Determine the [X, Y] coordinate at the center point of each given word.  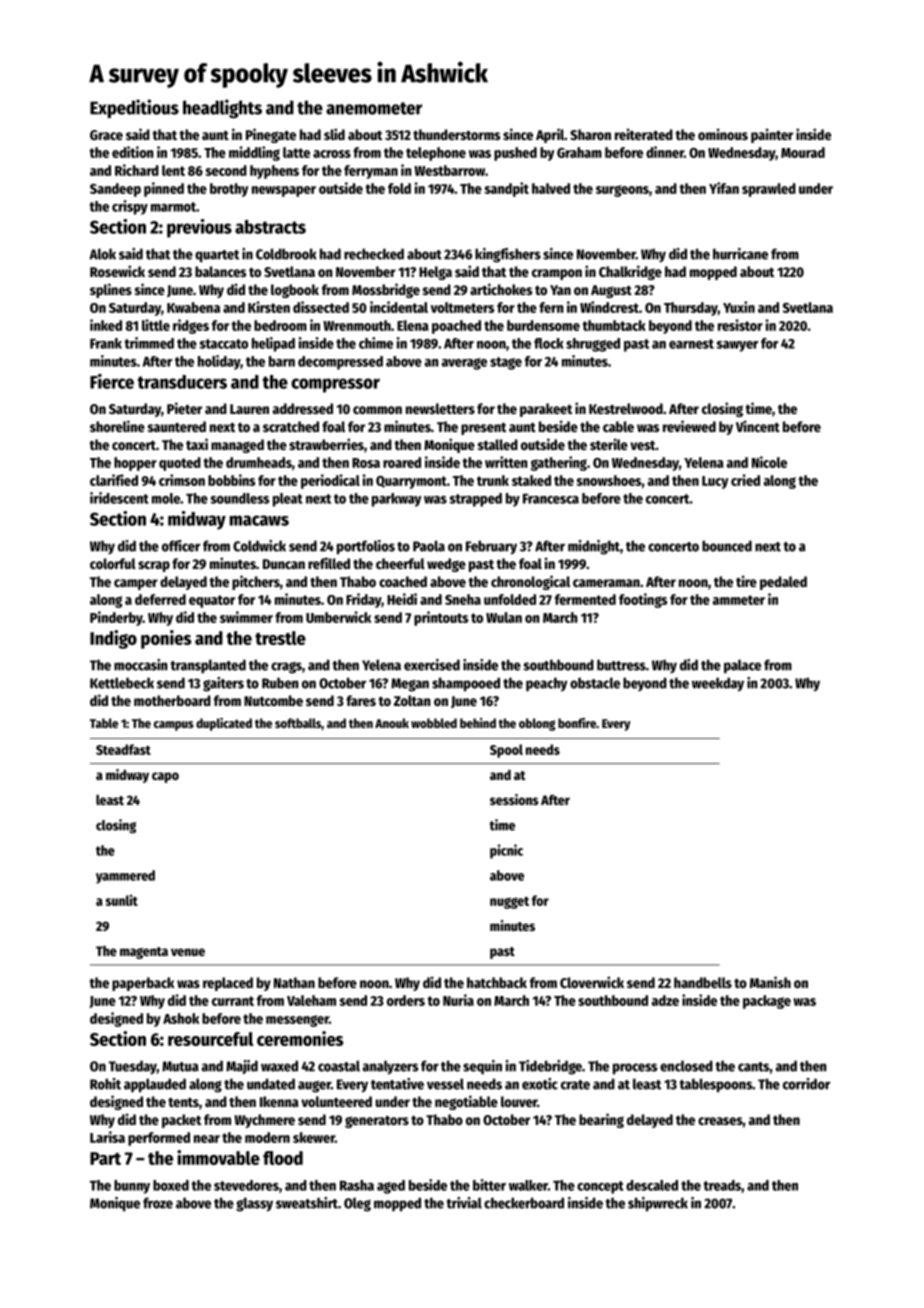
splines [111, 290]
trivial [464, 1203]
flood [283, 1158]
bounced [727, 546]
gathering [559, 463]
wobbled [434, 723]
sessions [514, 799]
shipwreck [658, 1204]
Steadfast [123, 749]
